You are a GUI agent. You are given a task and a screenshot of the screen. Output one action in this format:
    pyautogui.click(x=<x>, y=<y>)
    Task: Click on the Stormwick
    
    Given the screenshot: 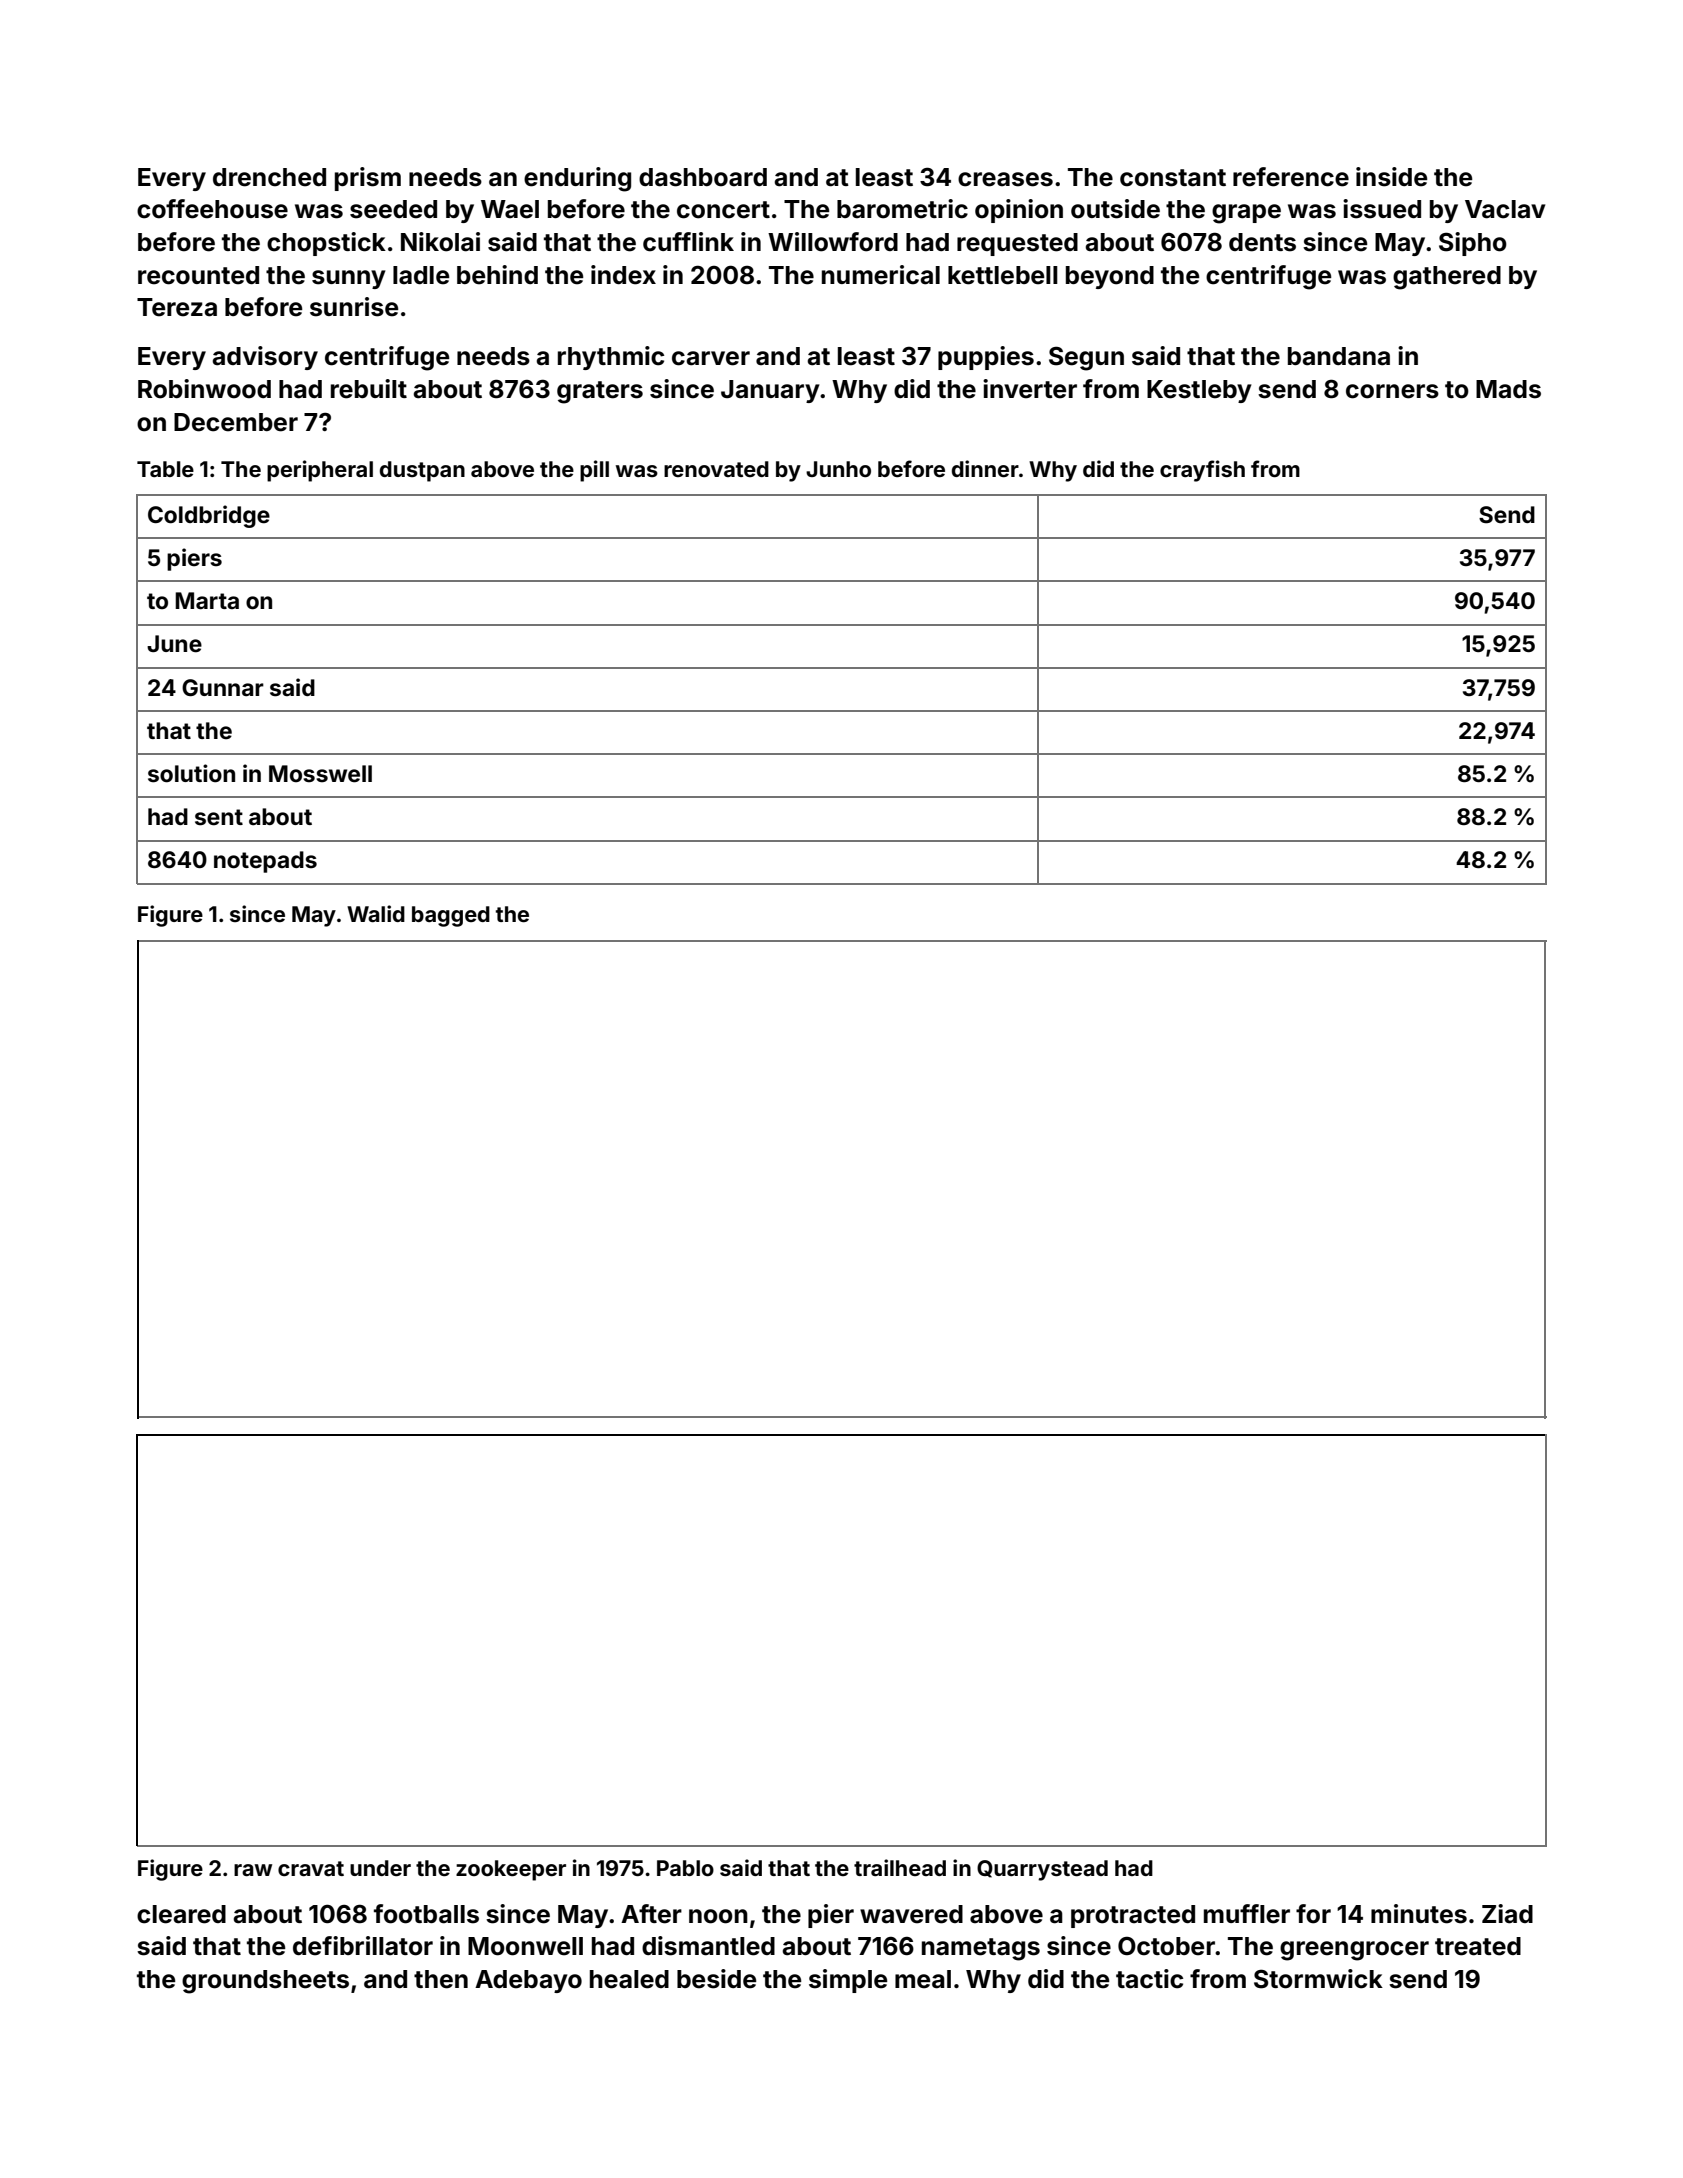 What is the action you would take?
    pyautogui.click(x=1318, y=1979)
